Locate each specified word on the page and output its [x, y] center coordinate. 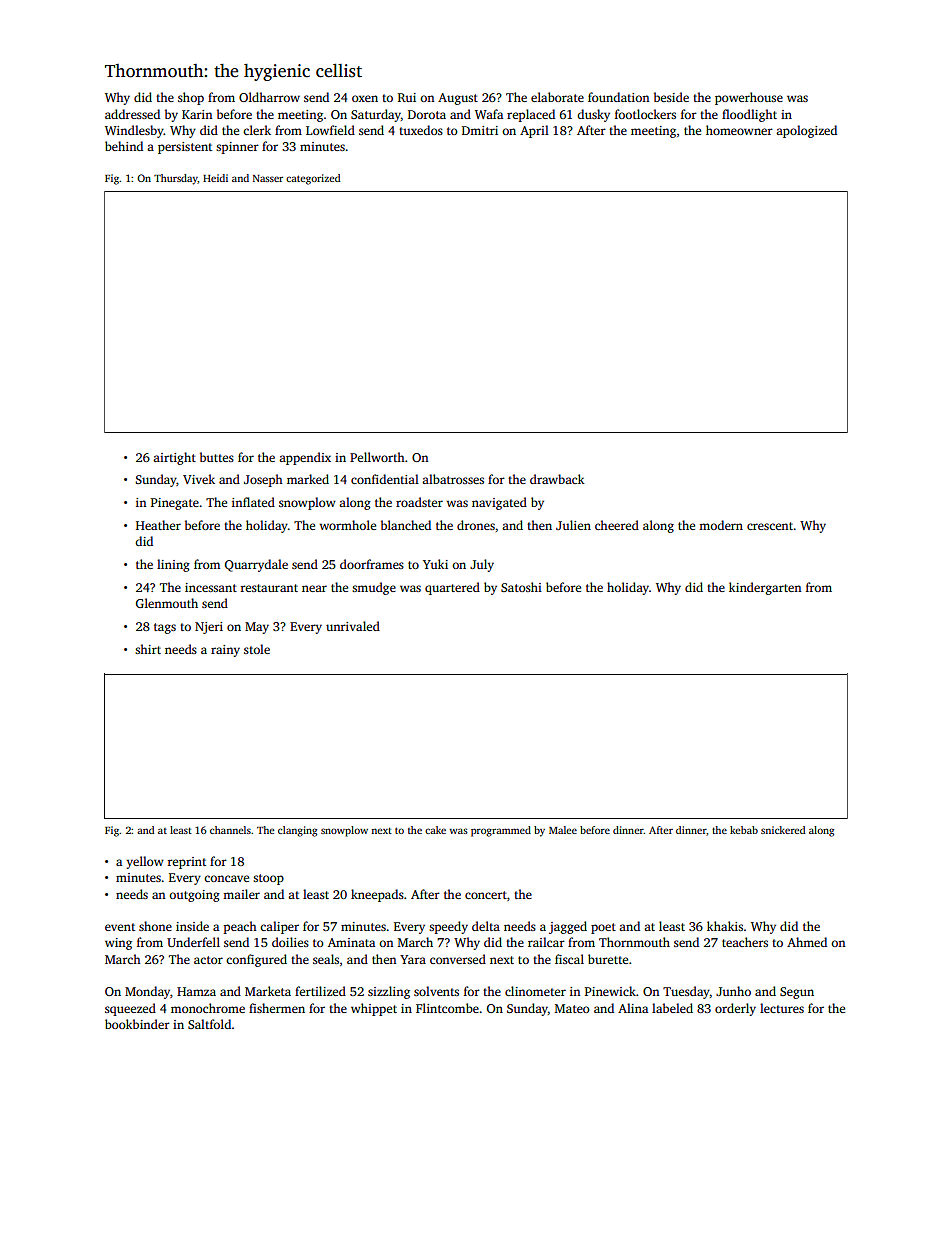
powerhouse [749, 98]
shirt [148, 649]
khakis [725, 926]
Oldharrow [269, 97]
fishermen [277, 1008]
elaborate [557, 97]
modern [721, 525]
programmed [501, 831]
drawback [557, 479]
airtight [174, 458]
